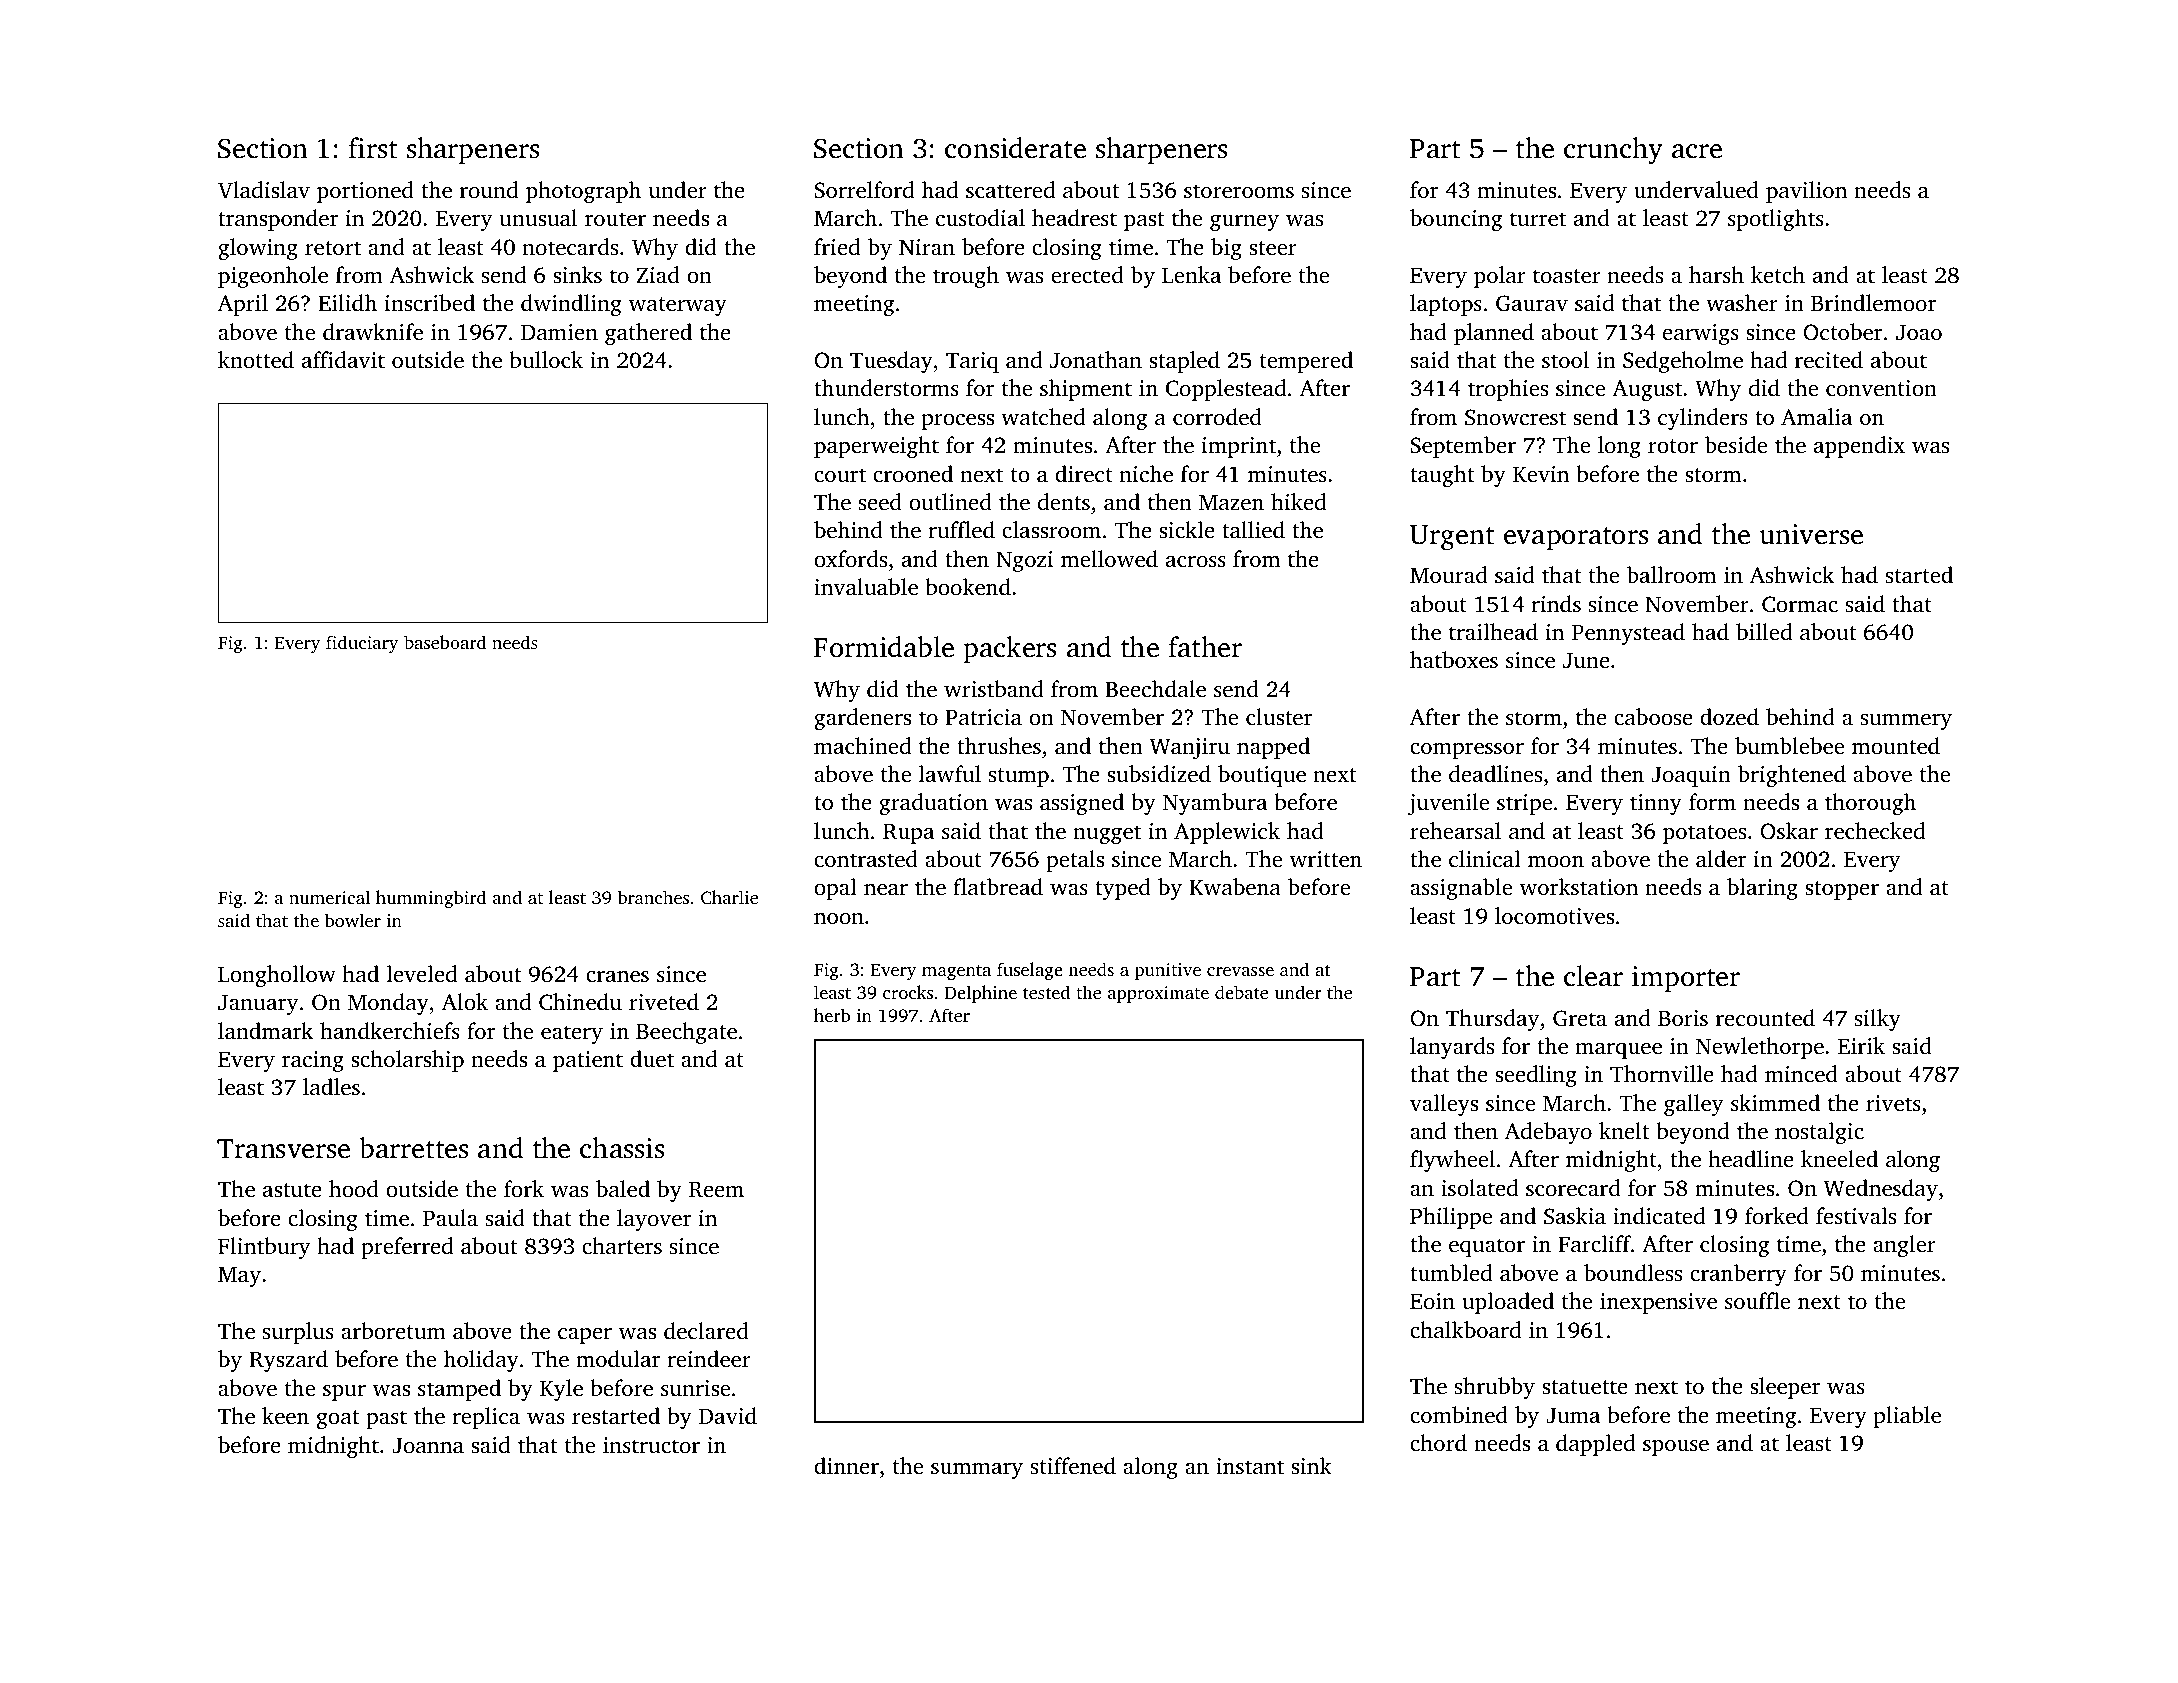 This screenshot has height=1683, width=2178. What do you see at coordinates (1565, 360) in the screenshot?
I see `stool` at bounding box center [1565, 360].
